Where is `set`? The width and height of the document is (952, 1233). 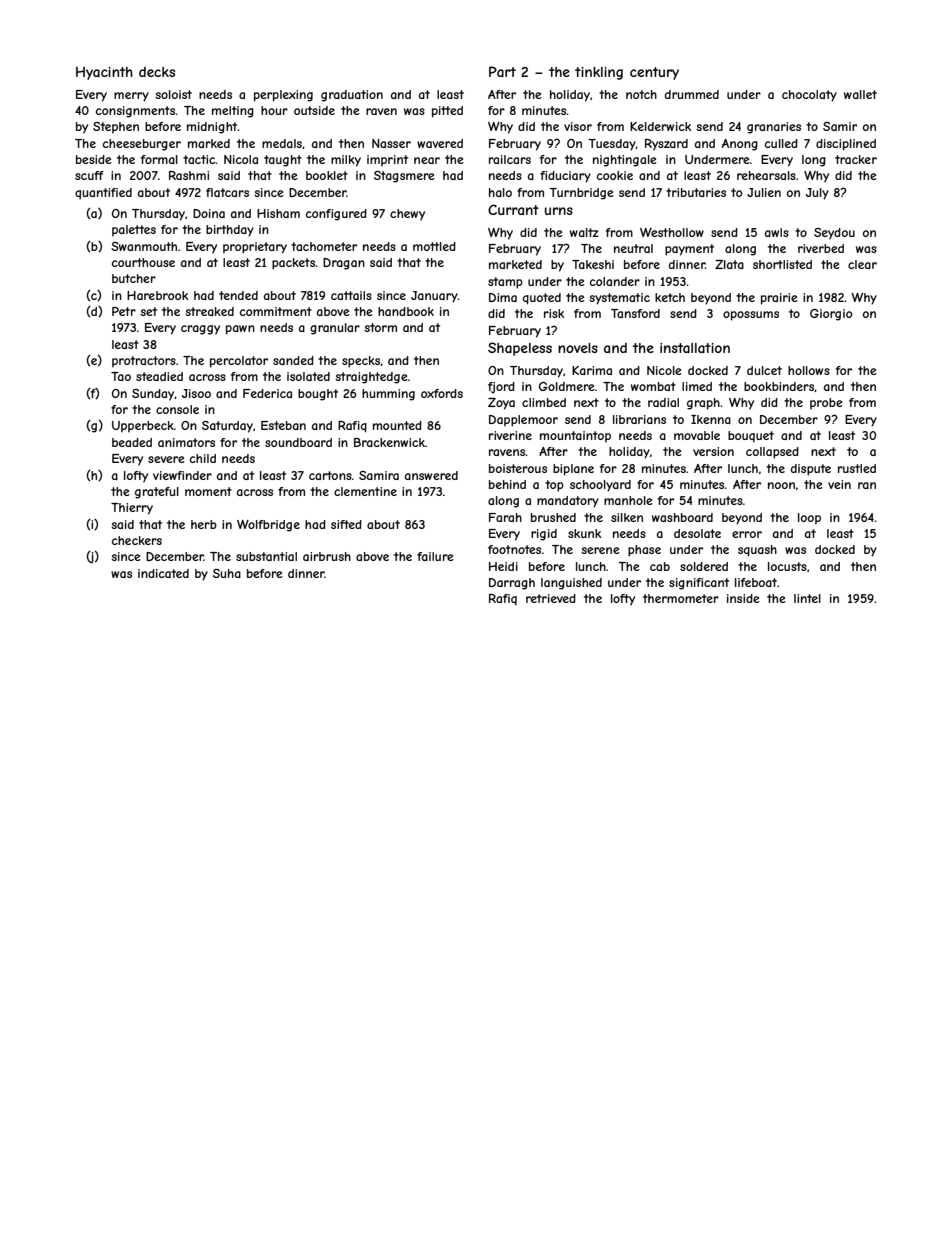 set is located at coordinates (148, 311).
